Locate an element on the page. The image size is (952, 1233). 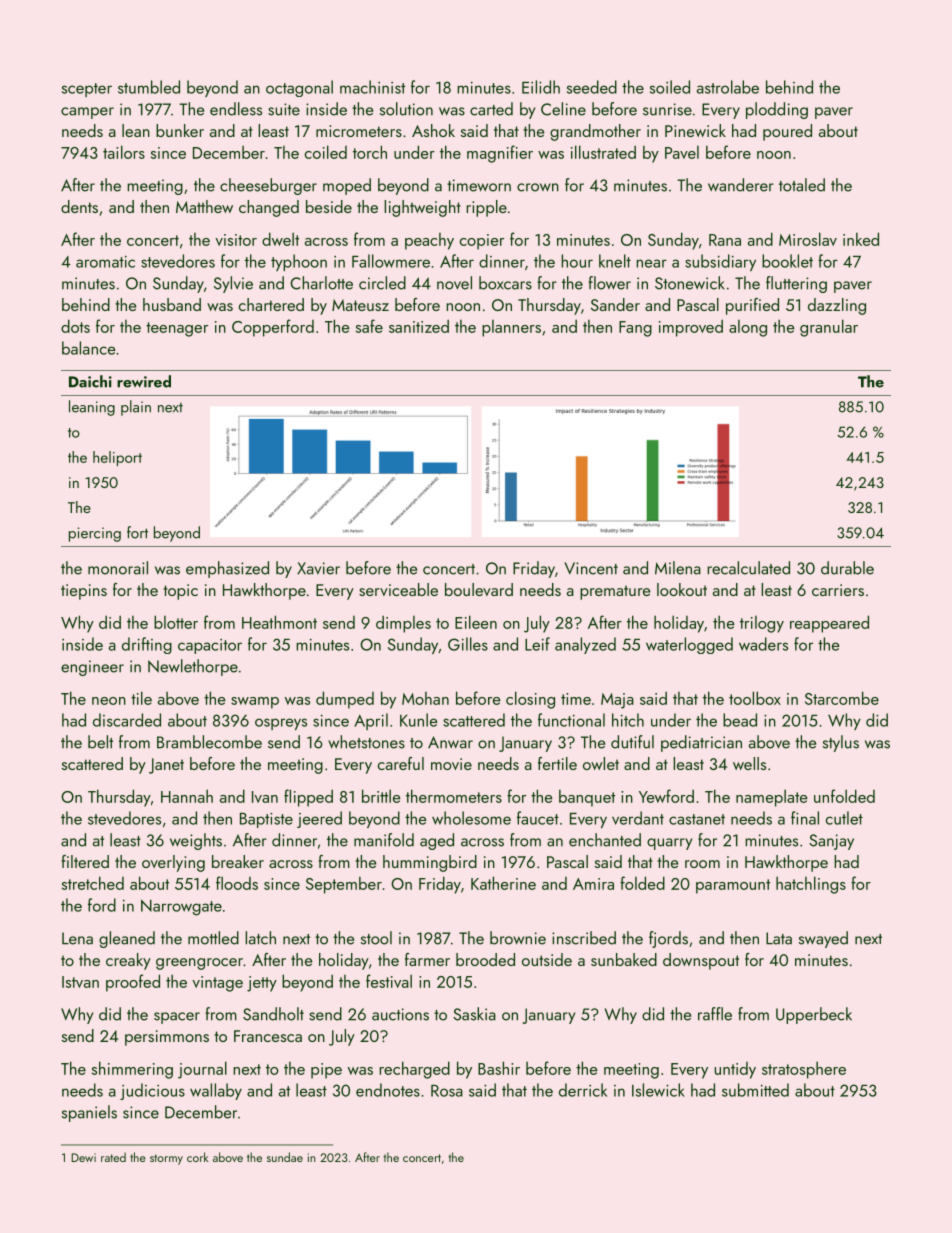
granular is located at coordinates (829, 328).
